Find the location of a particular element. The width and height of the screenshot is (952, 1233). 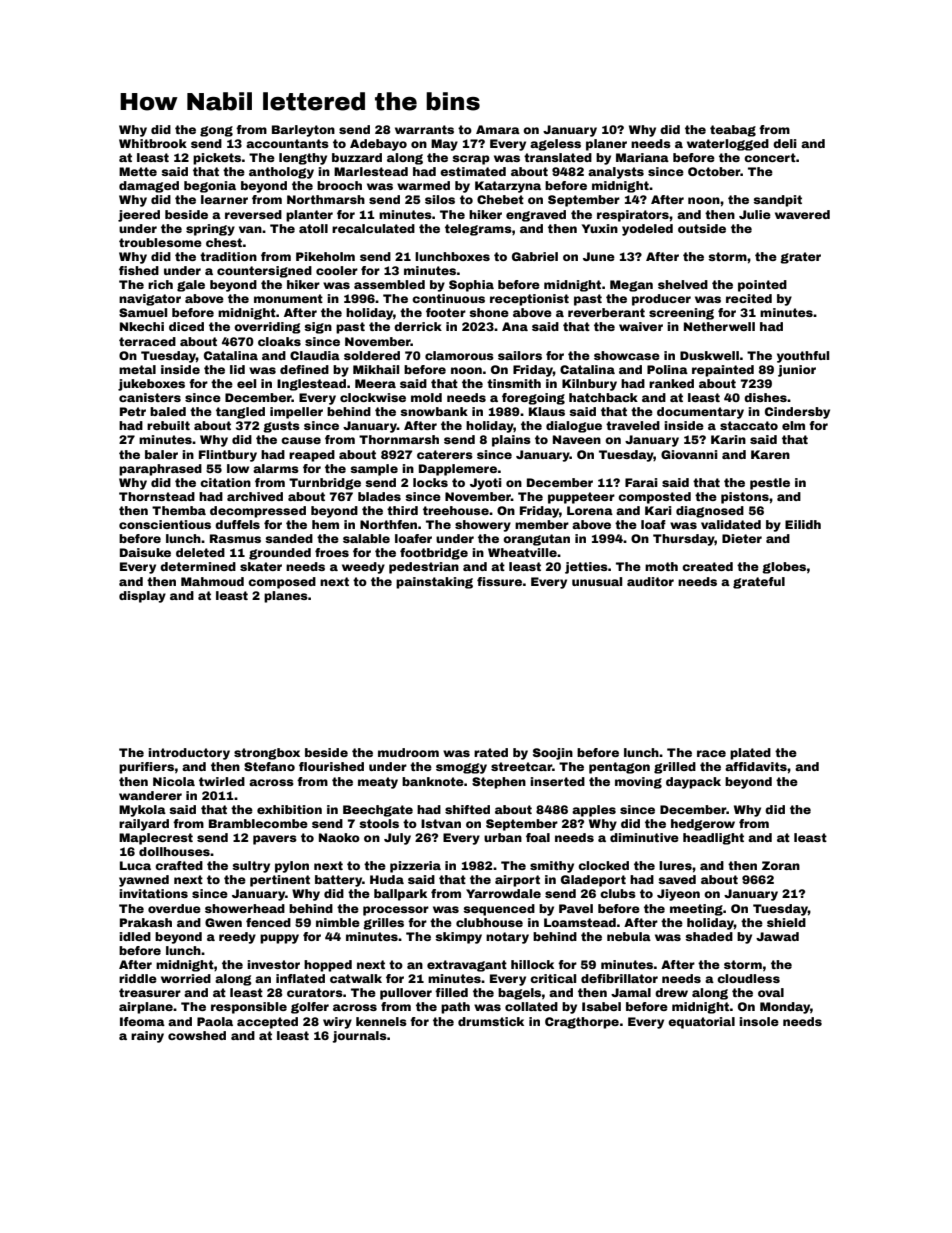

shifted is located at coordinates (467, 809).
